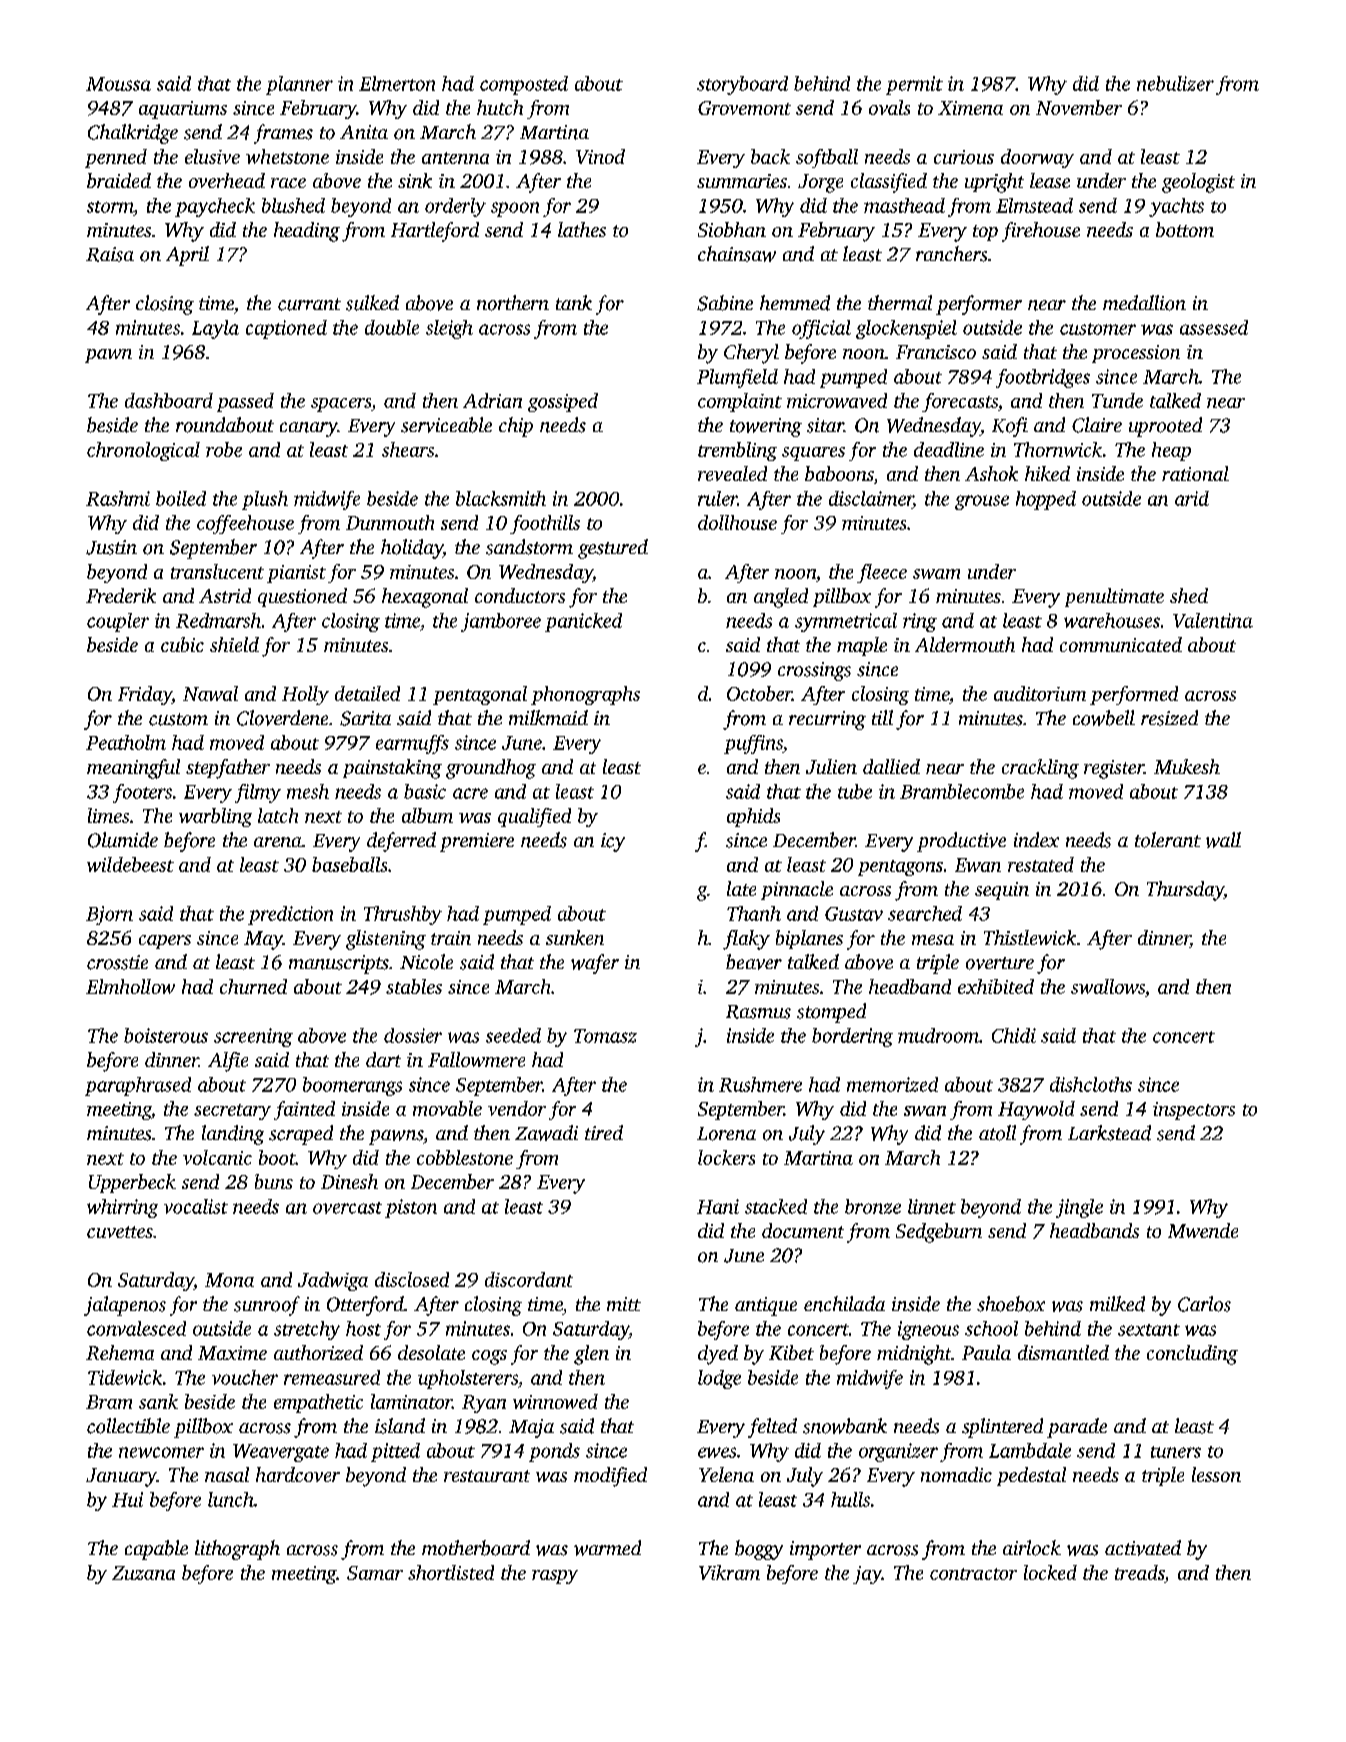 Image resolution: width=1346 pixels, height=1742 pixels. I want to click on Elmerton, so click(397, 83).
